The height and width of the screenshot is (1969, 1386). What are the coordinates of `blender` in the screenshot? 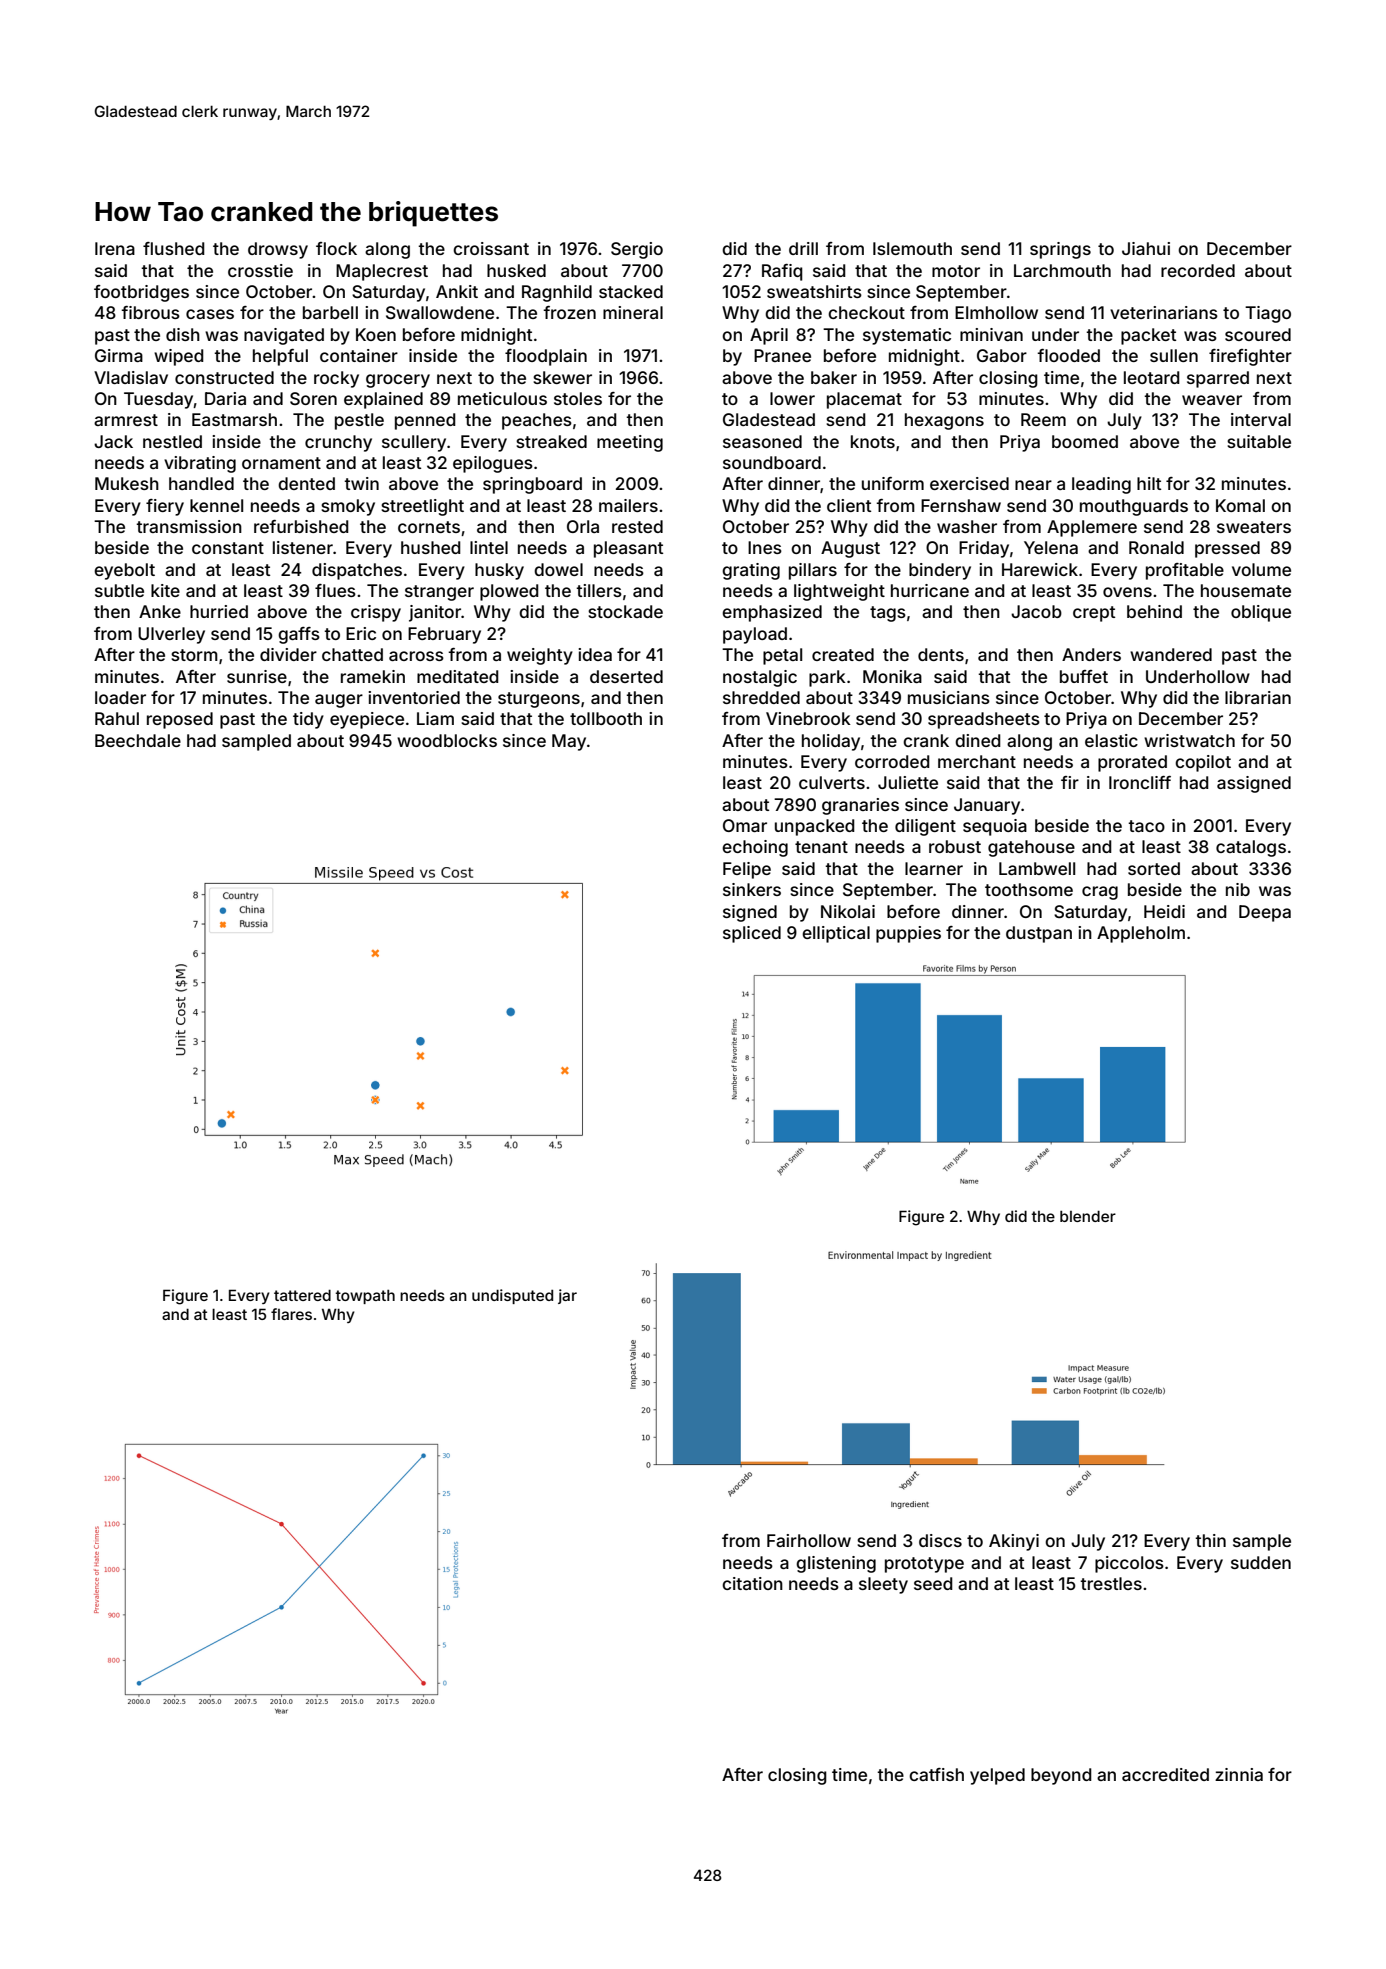 It's located at (1088, 1216).
